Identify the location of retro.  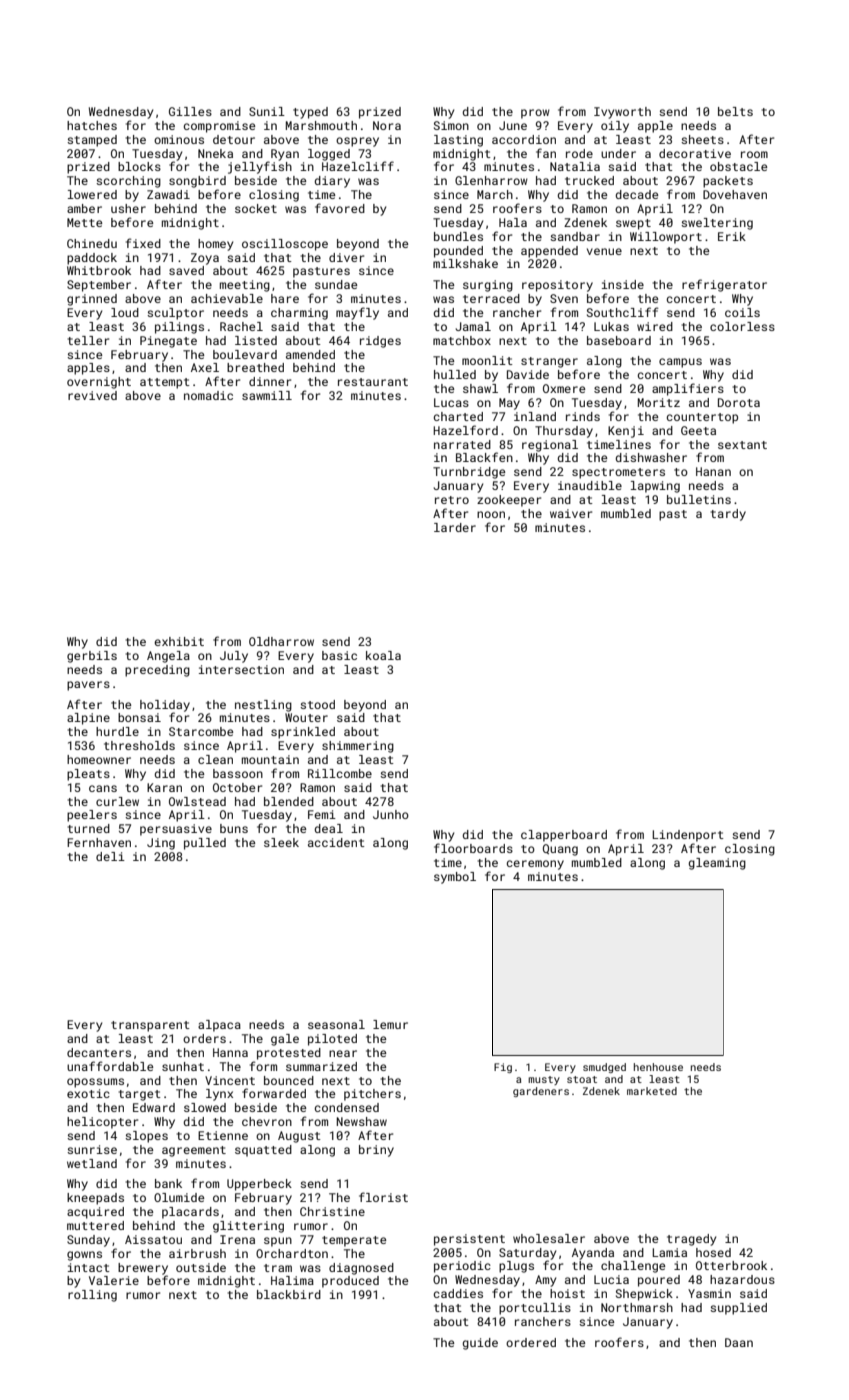
(452, 500).
